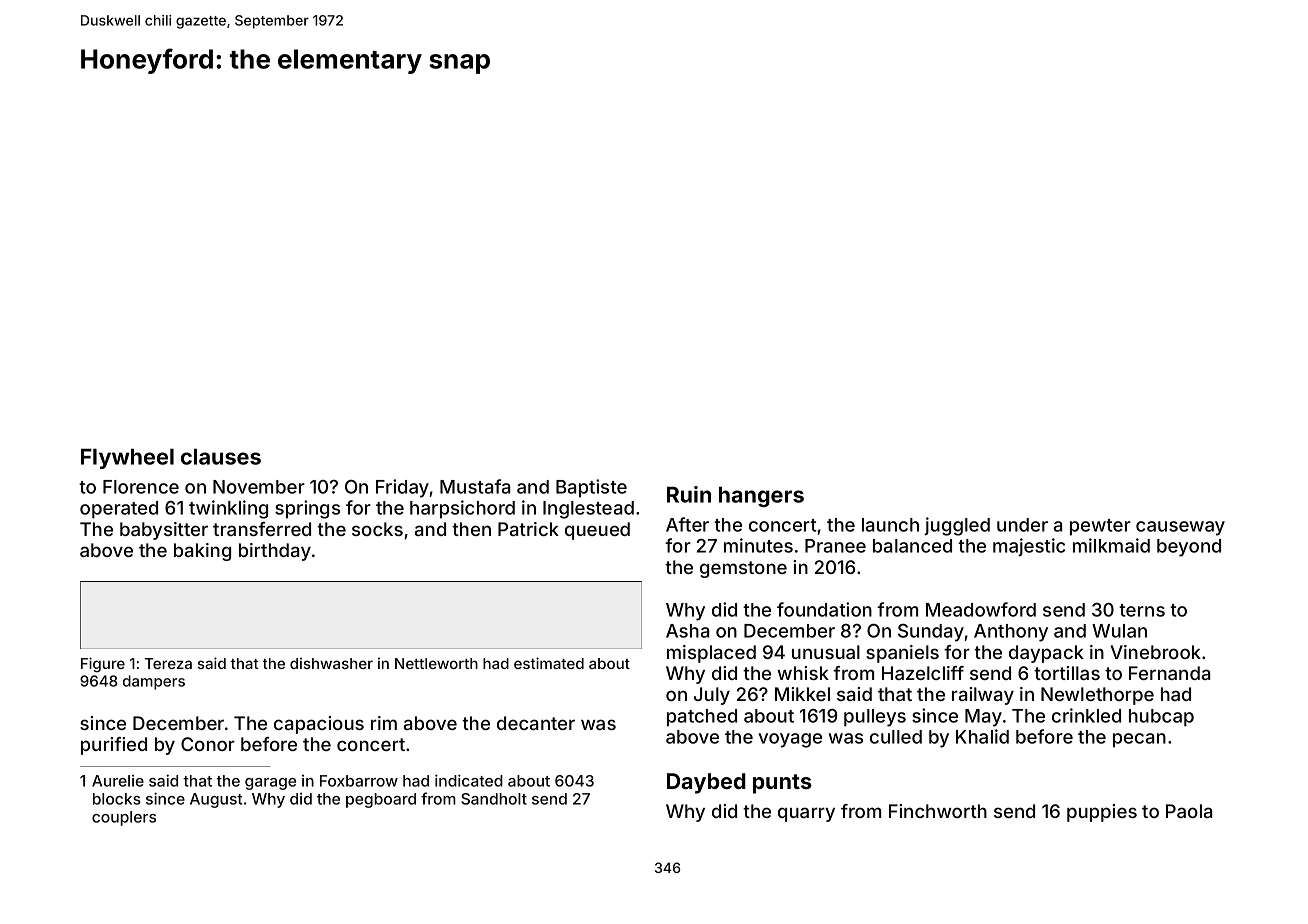  What do you see at coordinates (588, 510) in the image?
I see `Inglestead` at bounding box center [588, 510].
